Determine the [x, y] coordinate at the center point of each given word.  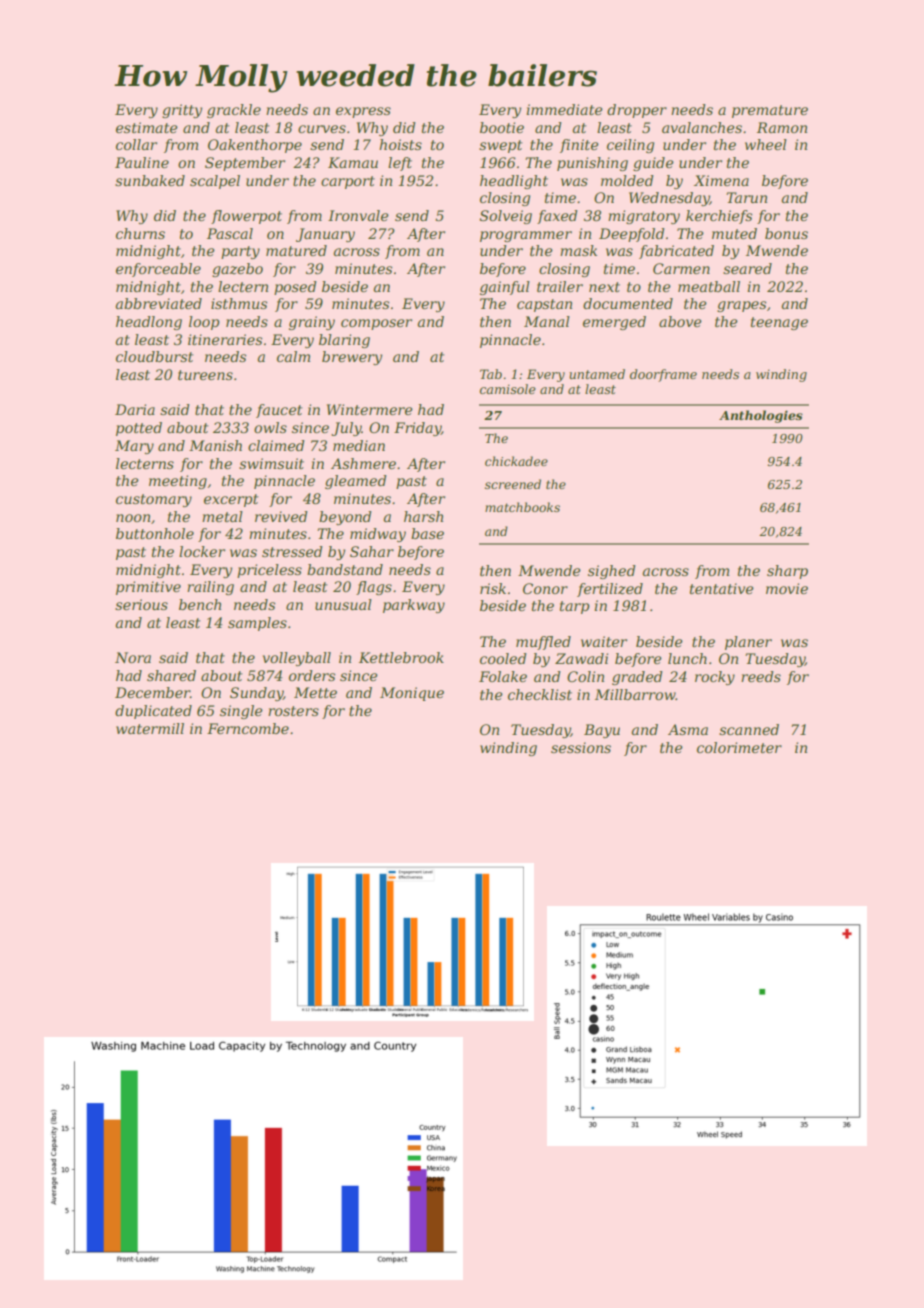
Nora [133, 657]
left [400, 164]
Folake [503, 676]
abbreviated [159, 303]
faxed [557, 217]
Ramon [782, 127]
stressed [292, 551]
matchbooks [522, 507]
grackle [234, 111]
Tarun [746, 197]
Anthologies [761, 416]
